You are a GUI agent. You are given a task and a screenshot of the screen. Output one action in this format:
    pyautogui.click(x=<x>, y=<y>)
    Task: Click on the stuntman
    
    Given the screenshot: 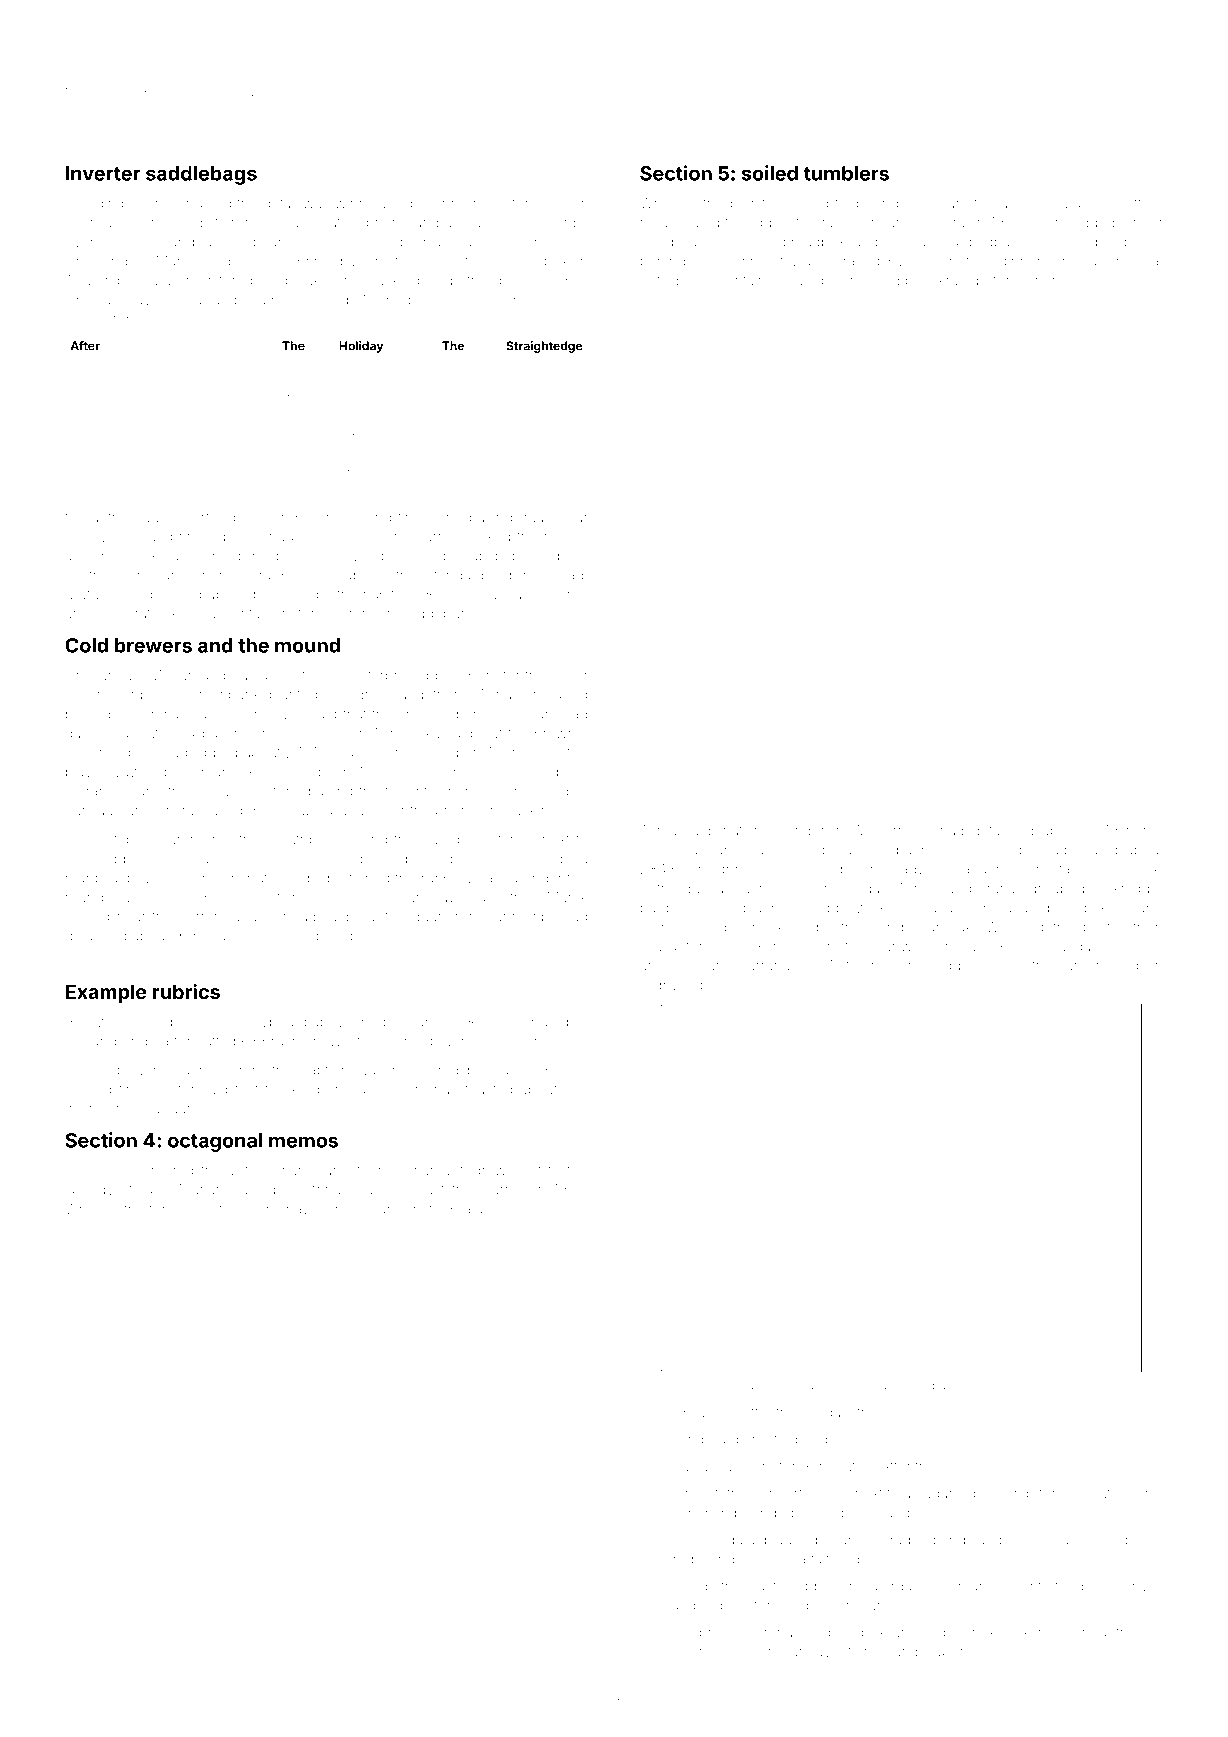 What is the action you would take?
    pyautogui.click(x=698, y=1513)
